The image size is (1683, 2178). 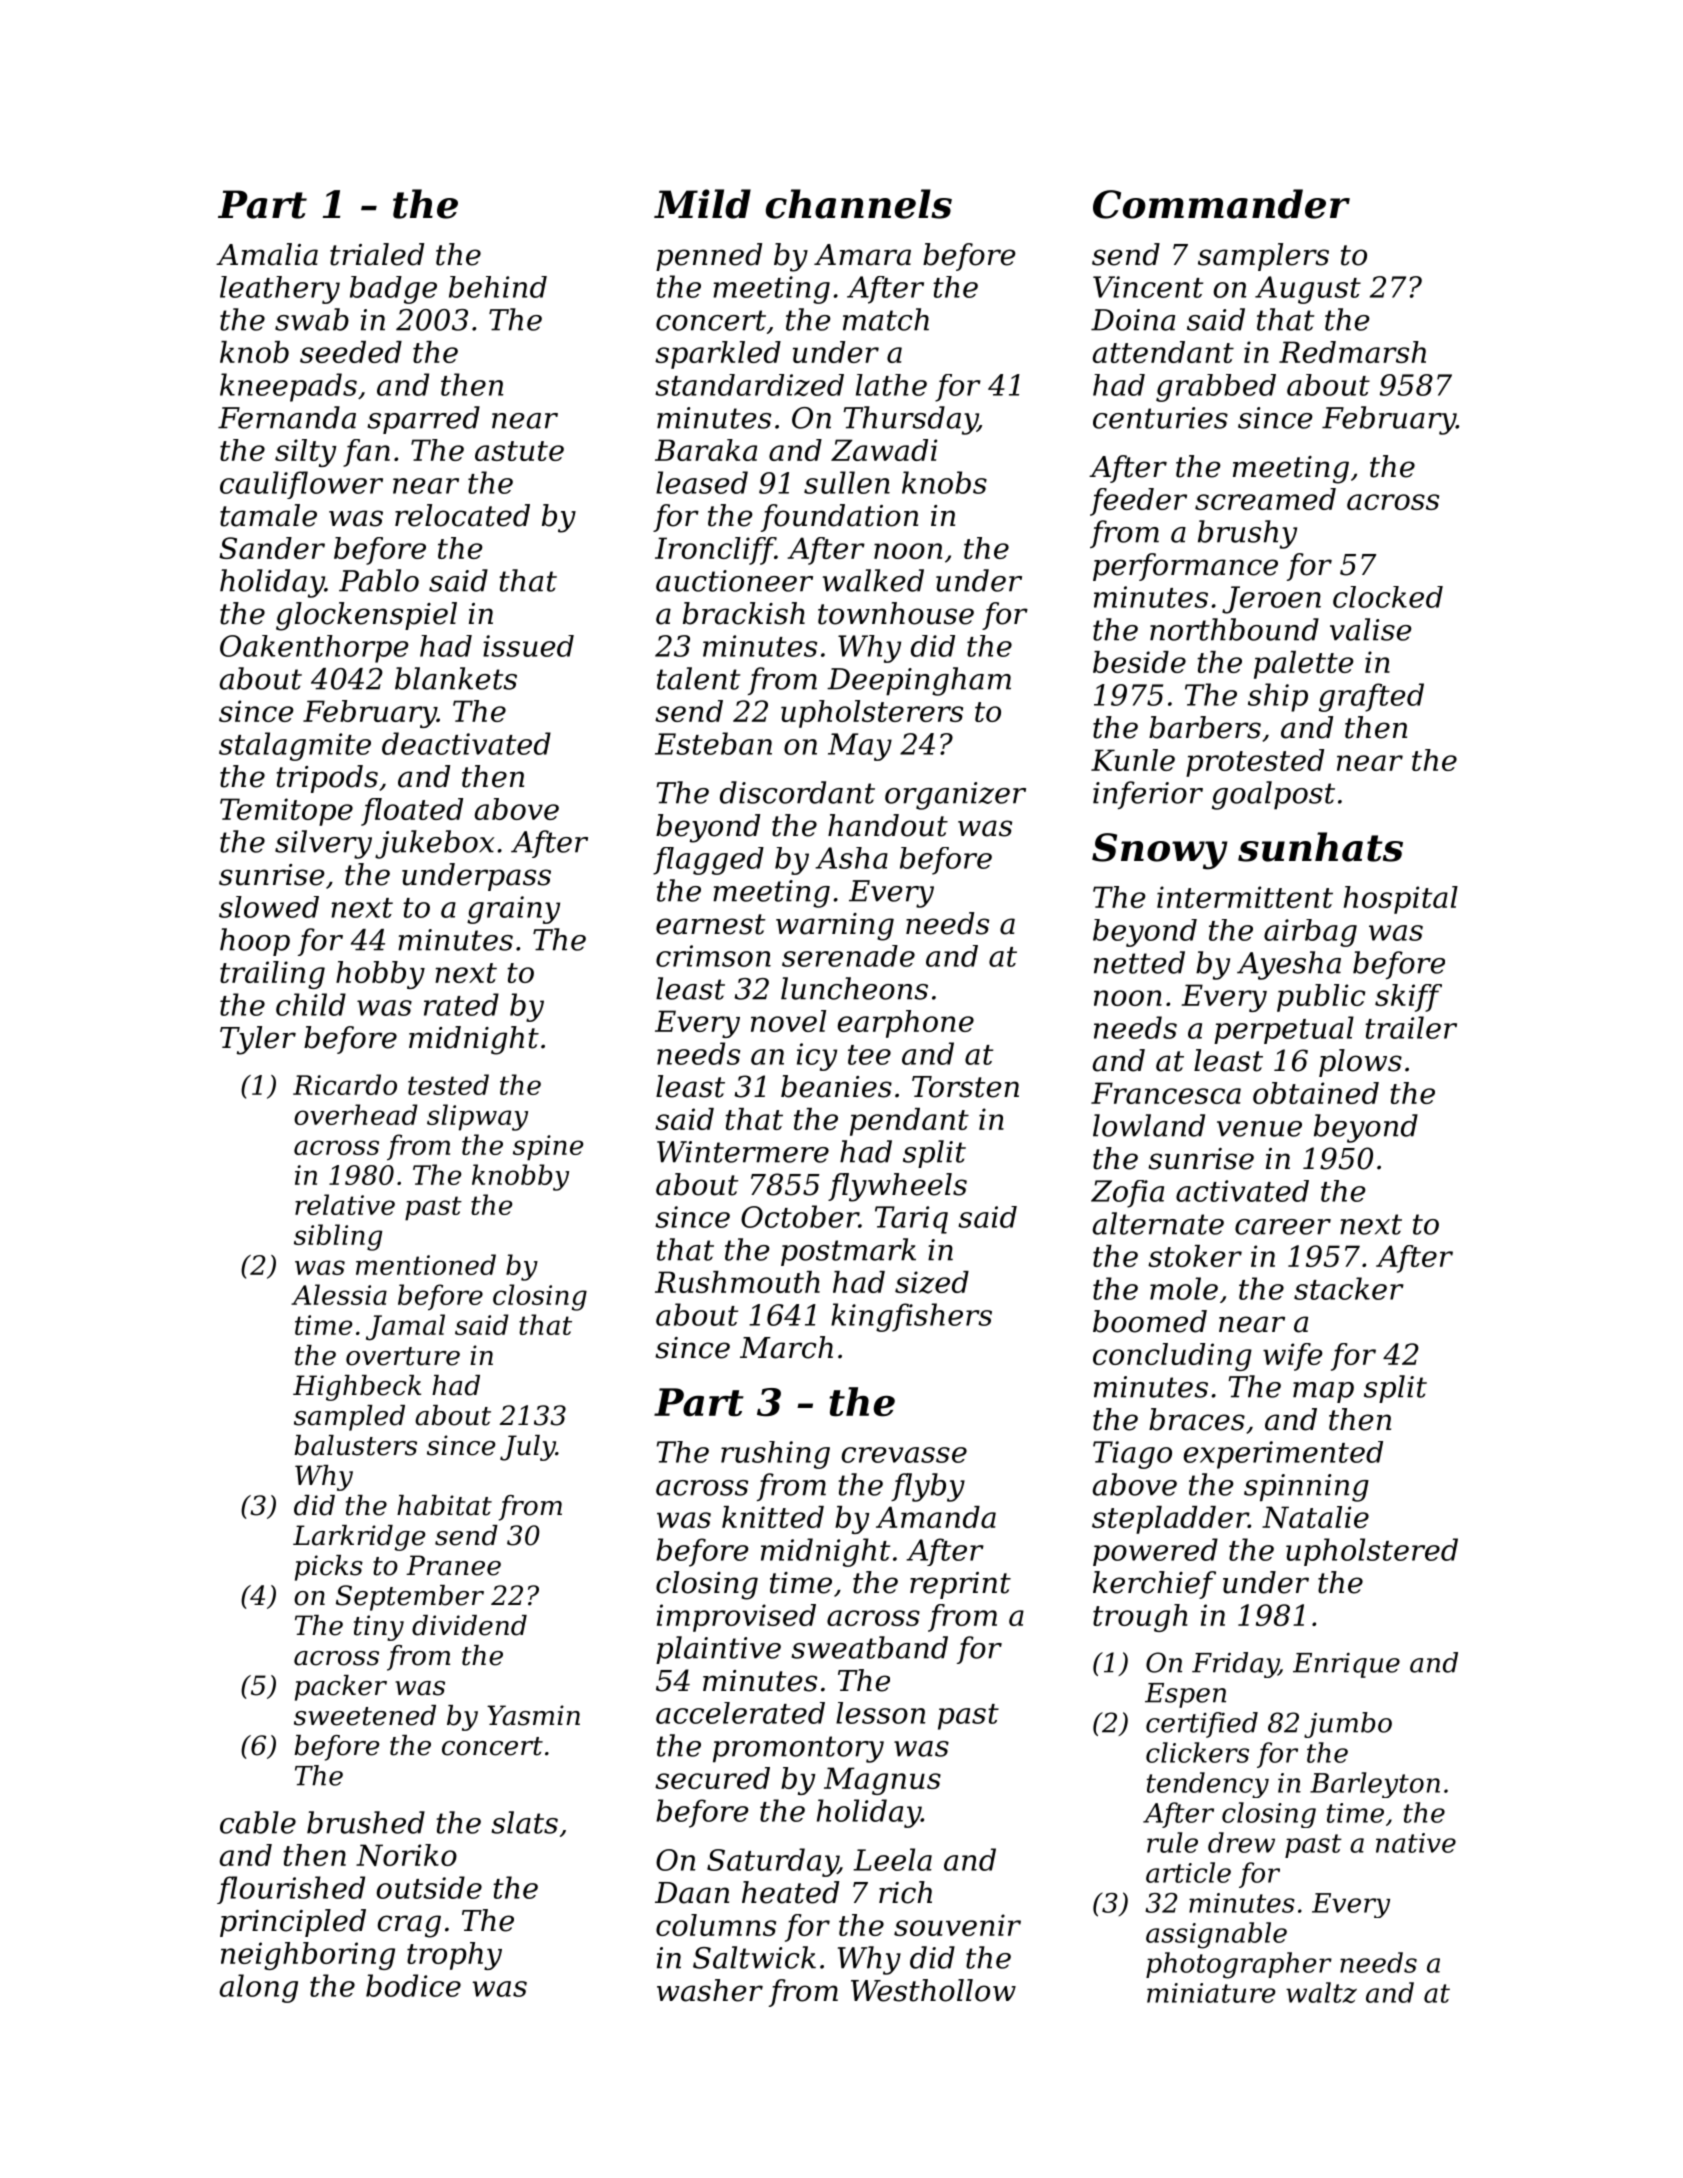 I want to click on Commander, so click(x=1221, y=204).
